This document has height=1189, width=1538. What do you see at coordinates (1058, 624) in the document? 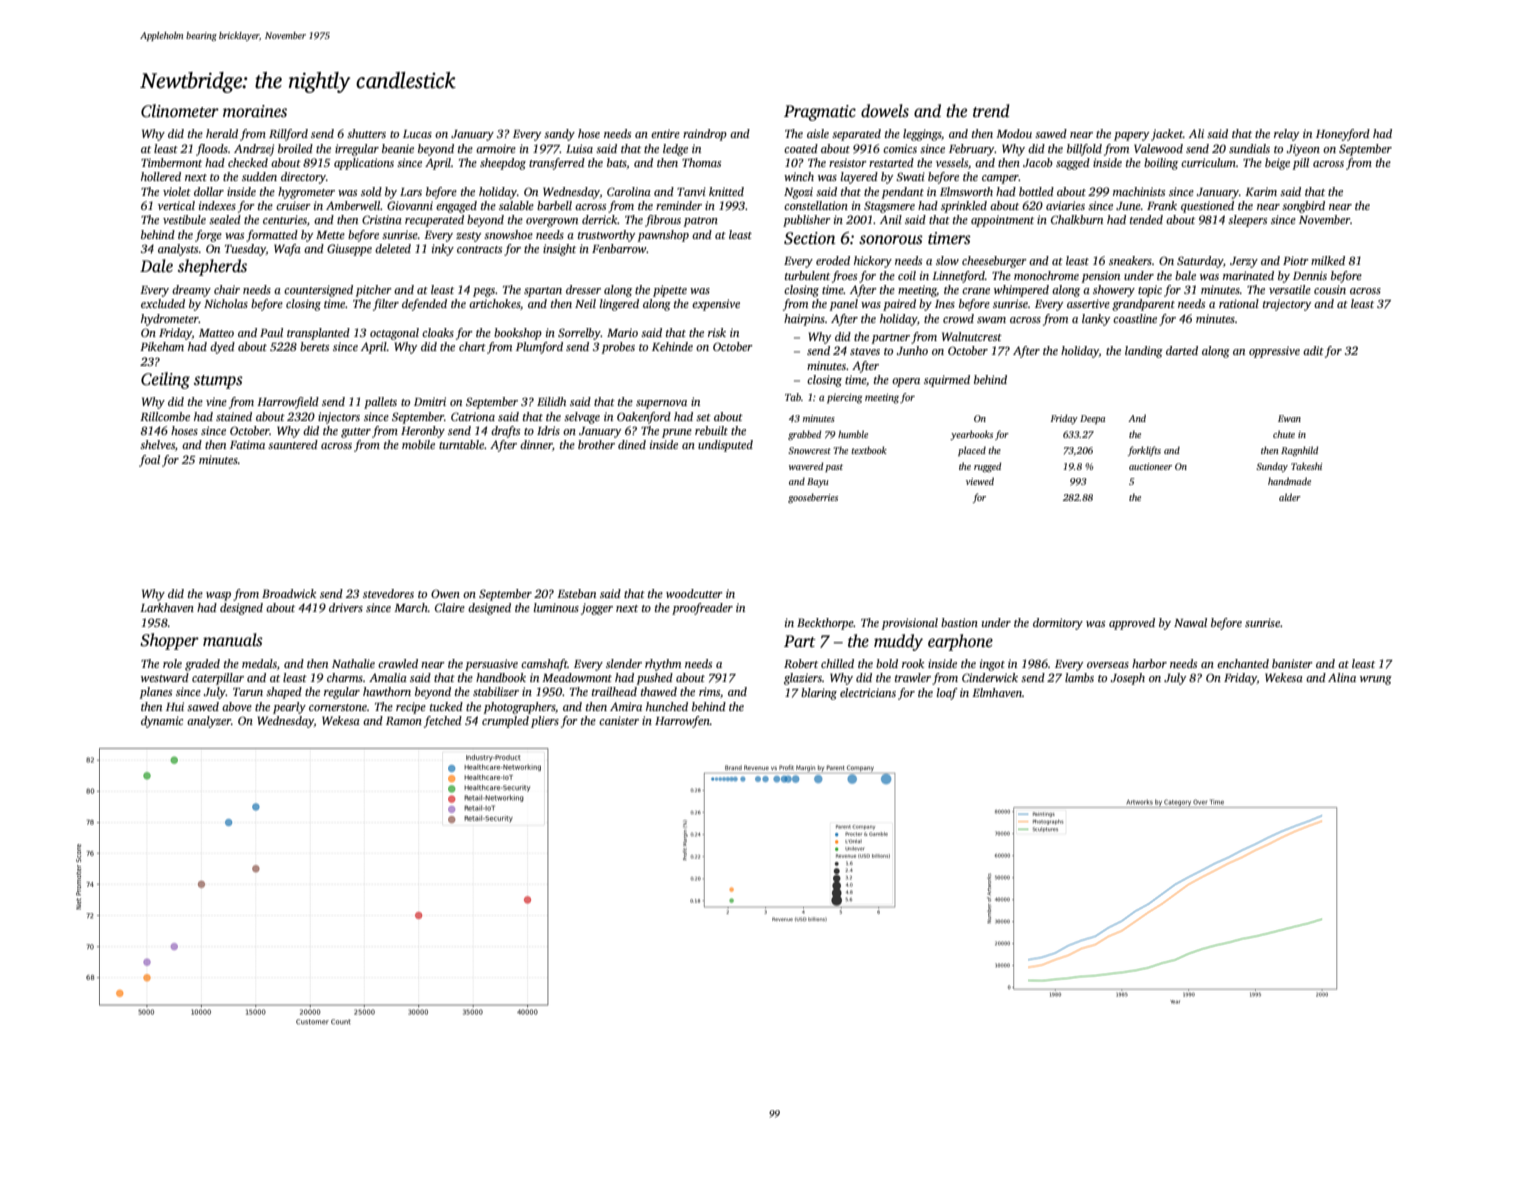
I see `dormitory` at bounding box center [1058, 624].
